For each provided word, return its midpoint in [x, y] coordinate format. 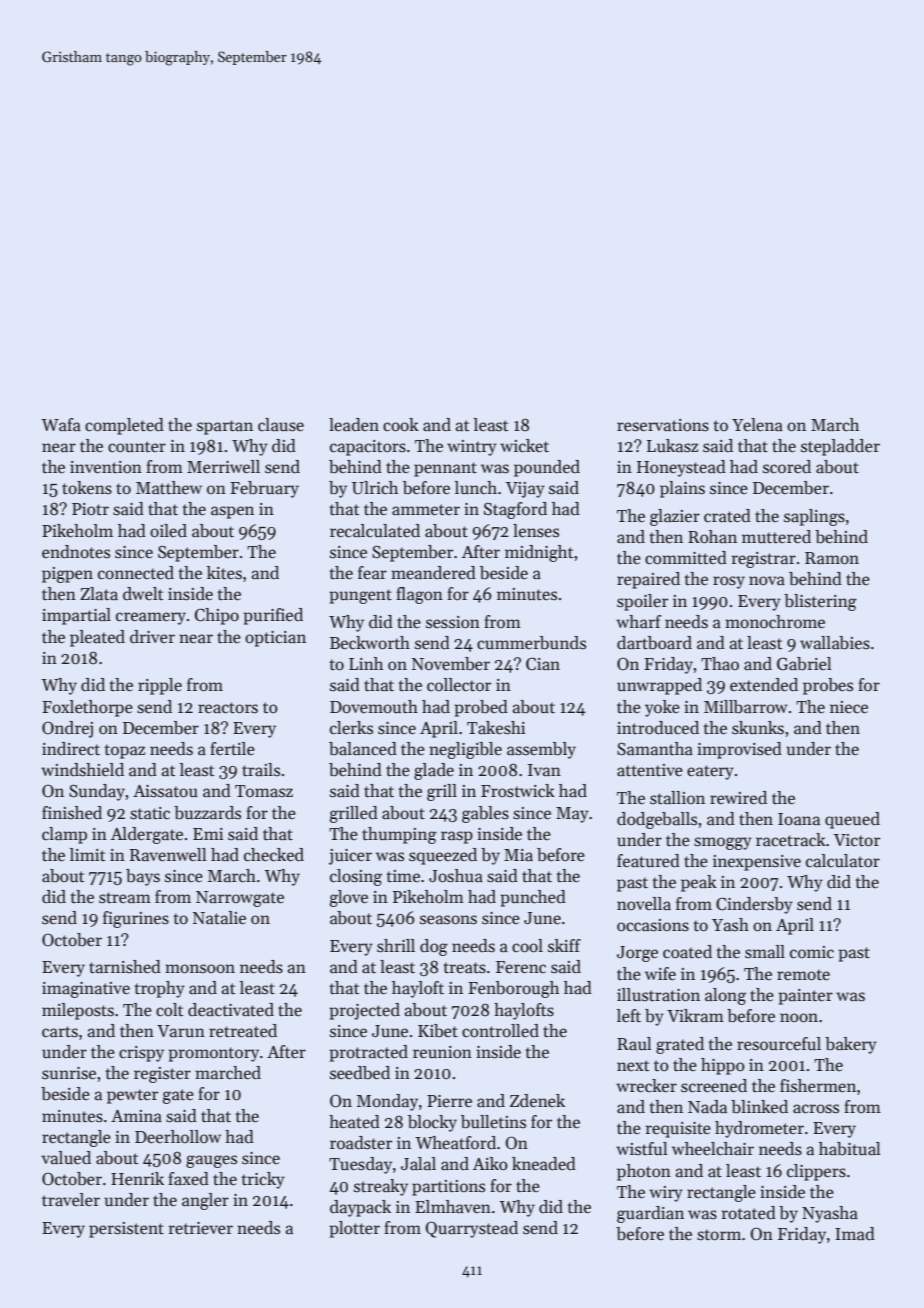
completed [124, 426]
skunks [758, 728]
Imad [855, 1234]
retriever [201, 1228]
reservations [663, 425]
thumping [399, 835]
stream [125, 898]
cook [401, 425]
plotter [354, 1229]
